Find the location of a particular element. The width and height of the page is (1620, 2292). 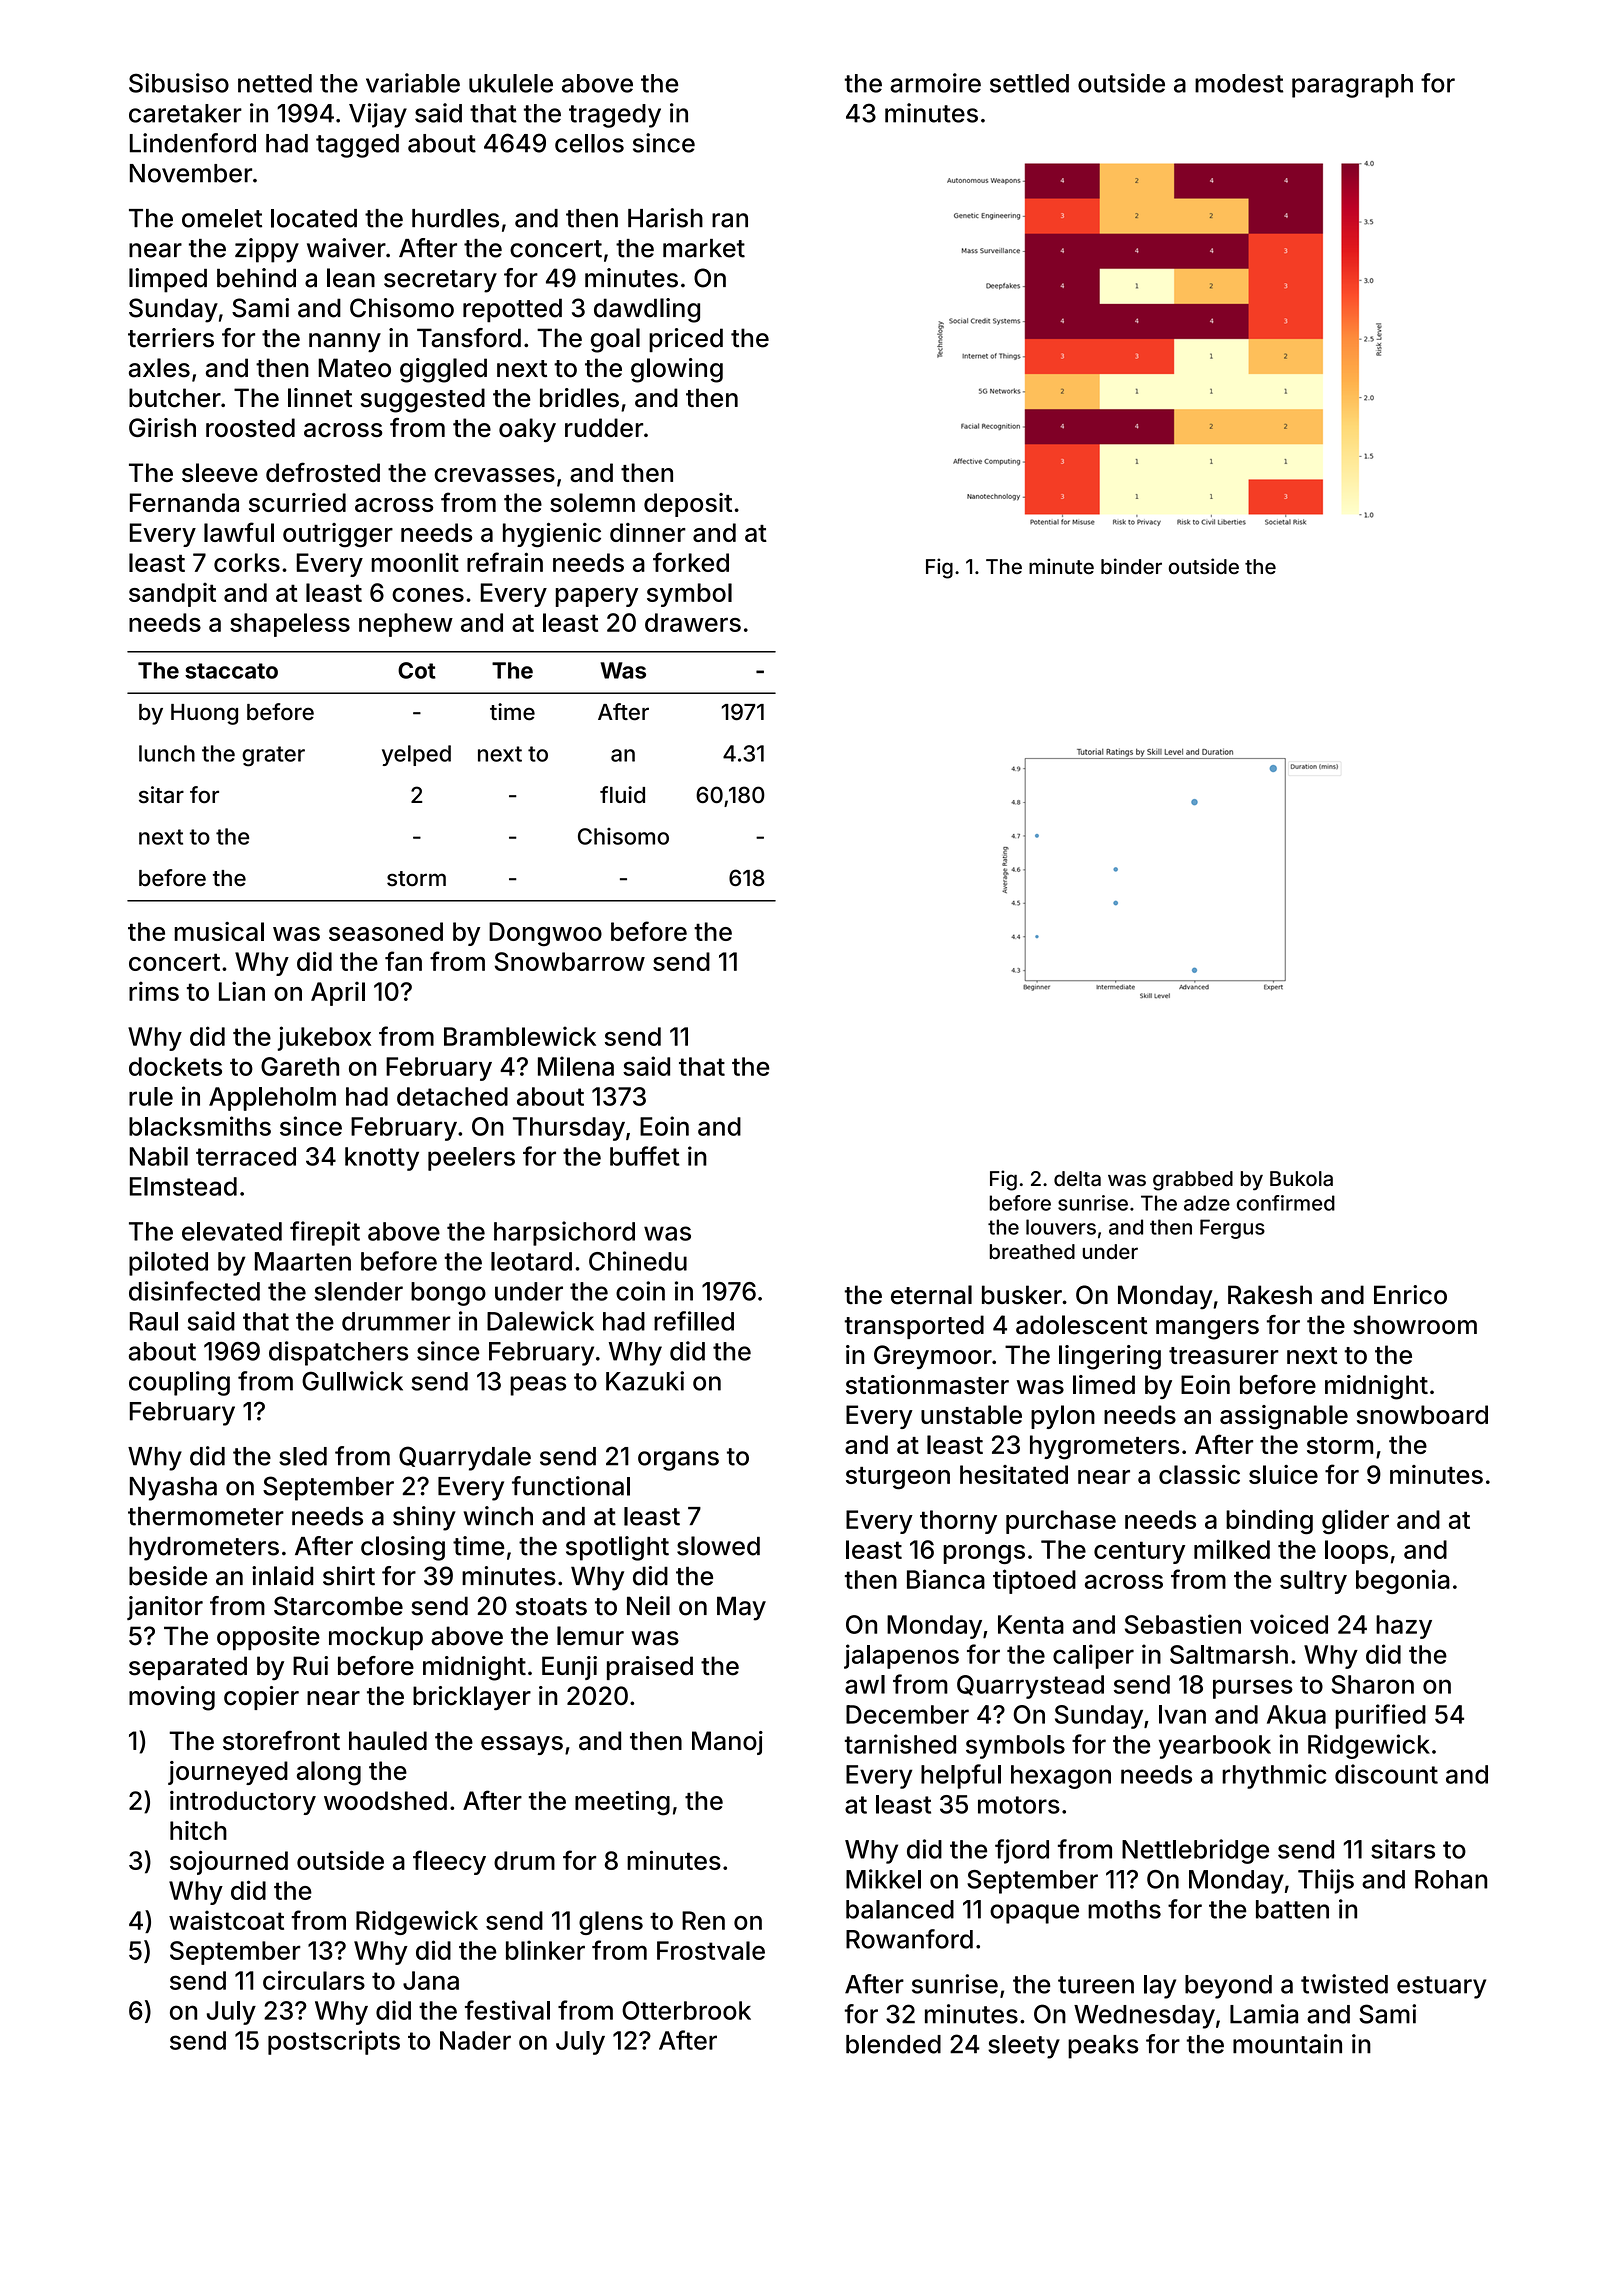

modest is located at coordinates (1239, 83).
